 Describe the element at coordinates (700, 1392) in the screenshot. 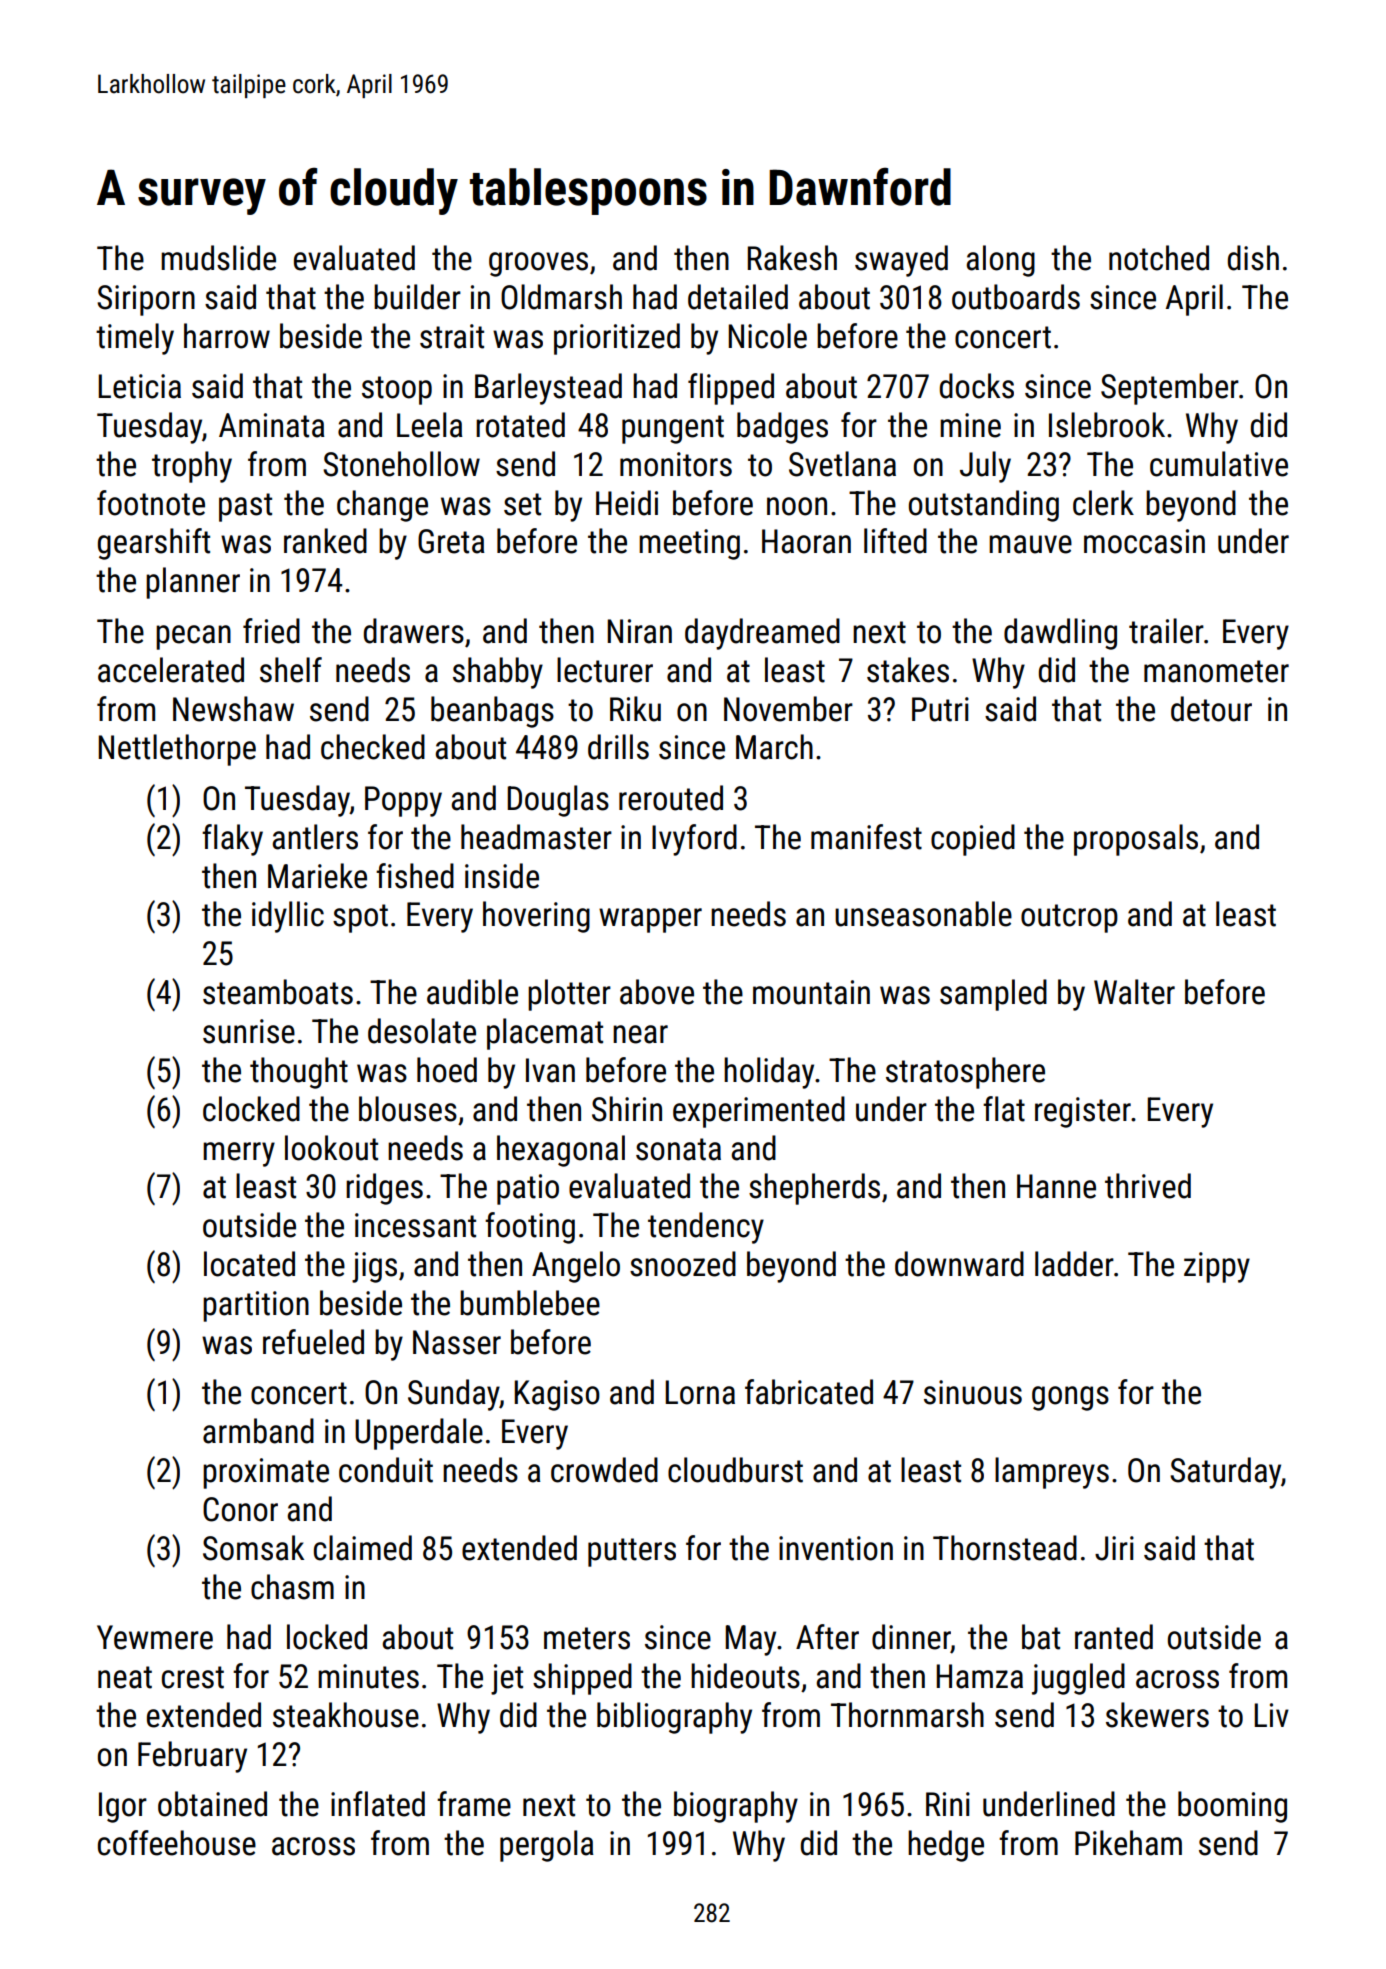

I see `Lorna` at that location.
